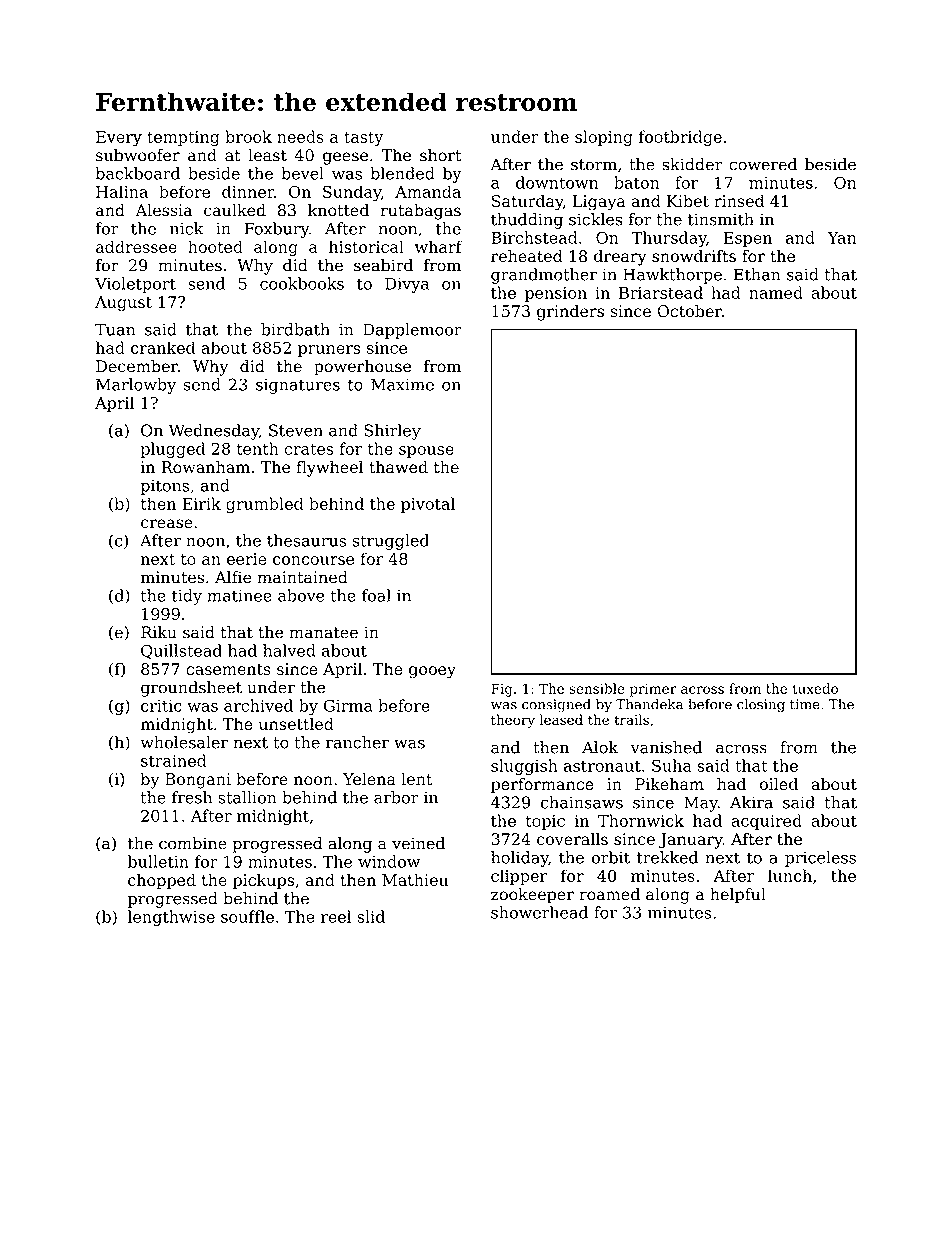  Describe the element at coordinates (336, 916) in the image. I see `reel` at that location.
